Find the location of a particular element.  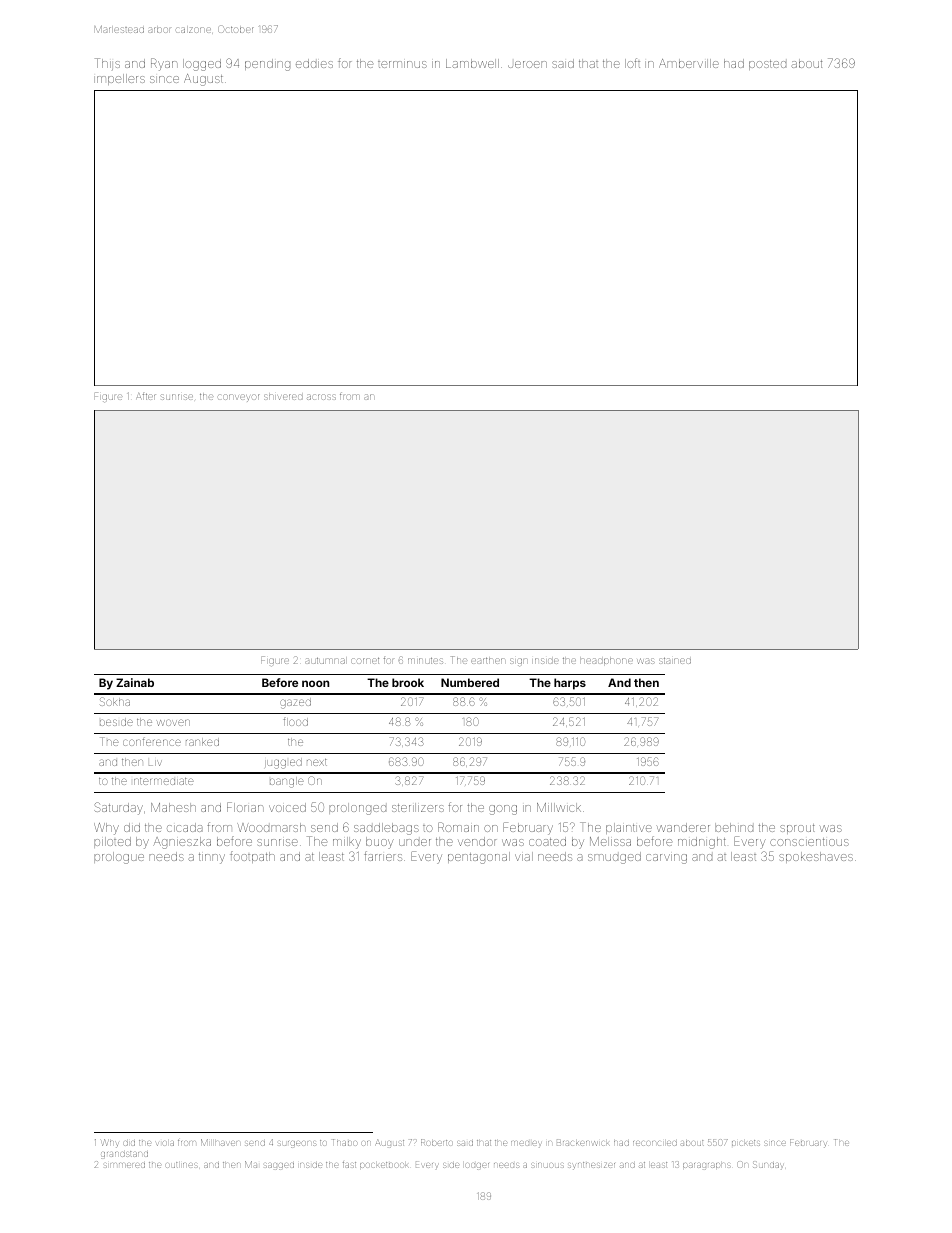

stained is located at coordinates (675, 660).
